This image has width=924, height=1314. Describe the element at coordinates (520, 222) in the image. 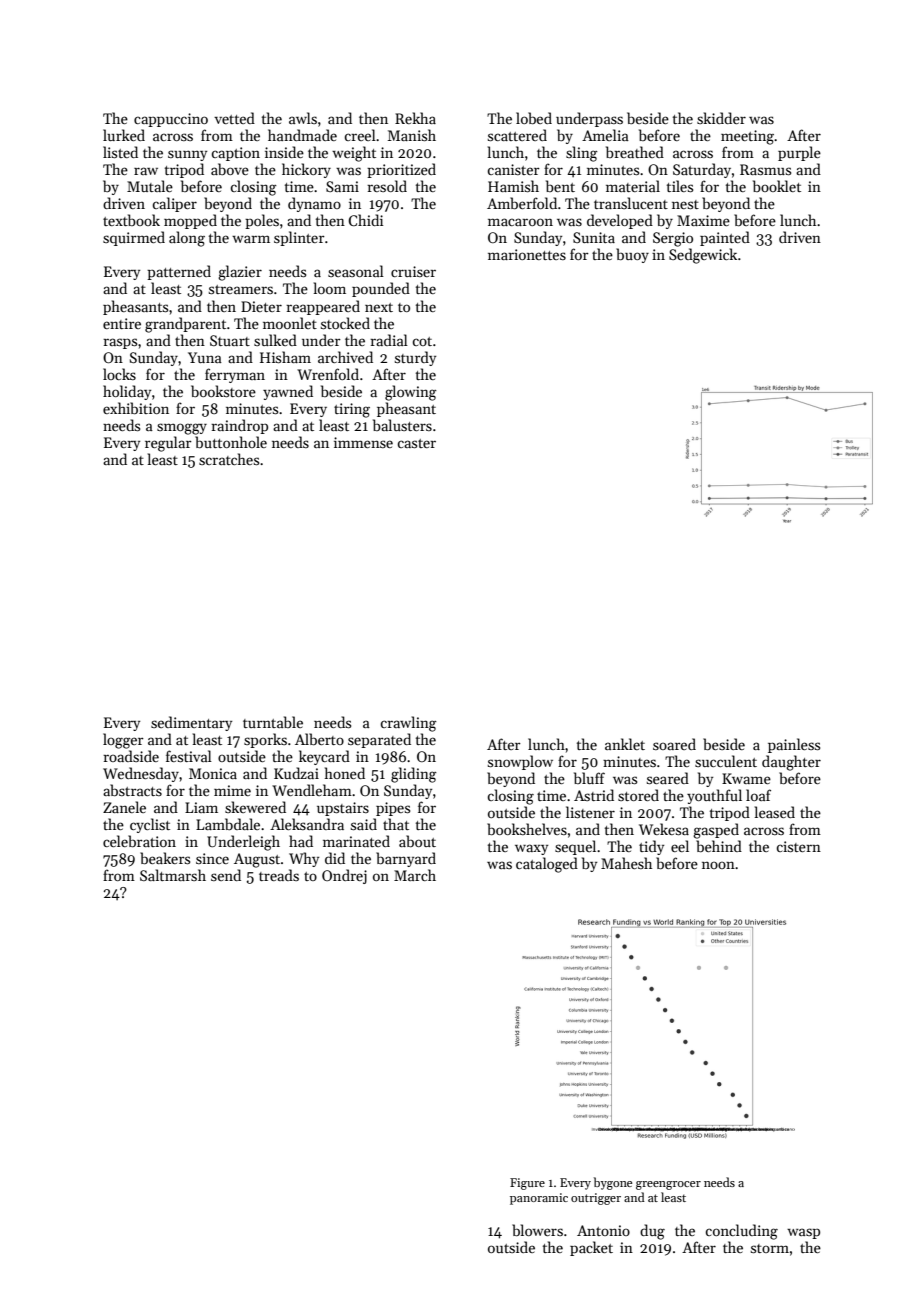

I see `macaroon` at that location.
